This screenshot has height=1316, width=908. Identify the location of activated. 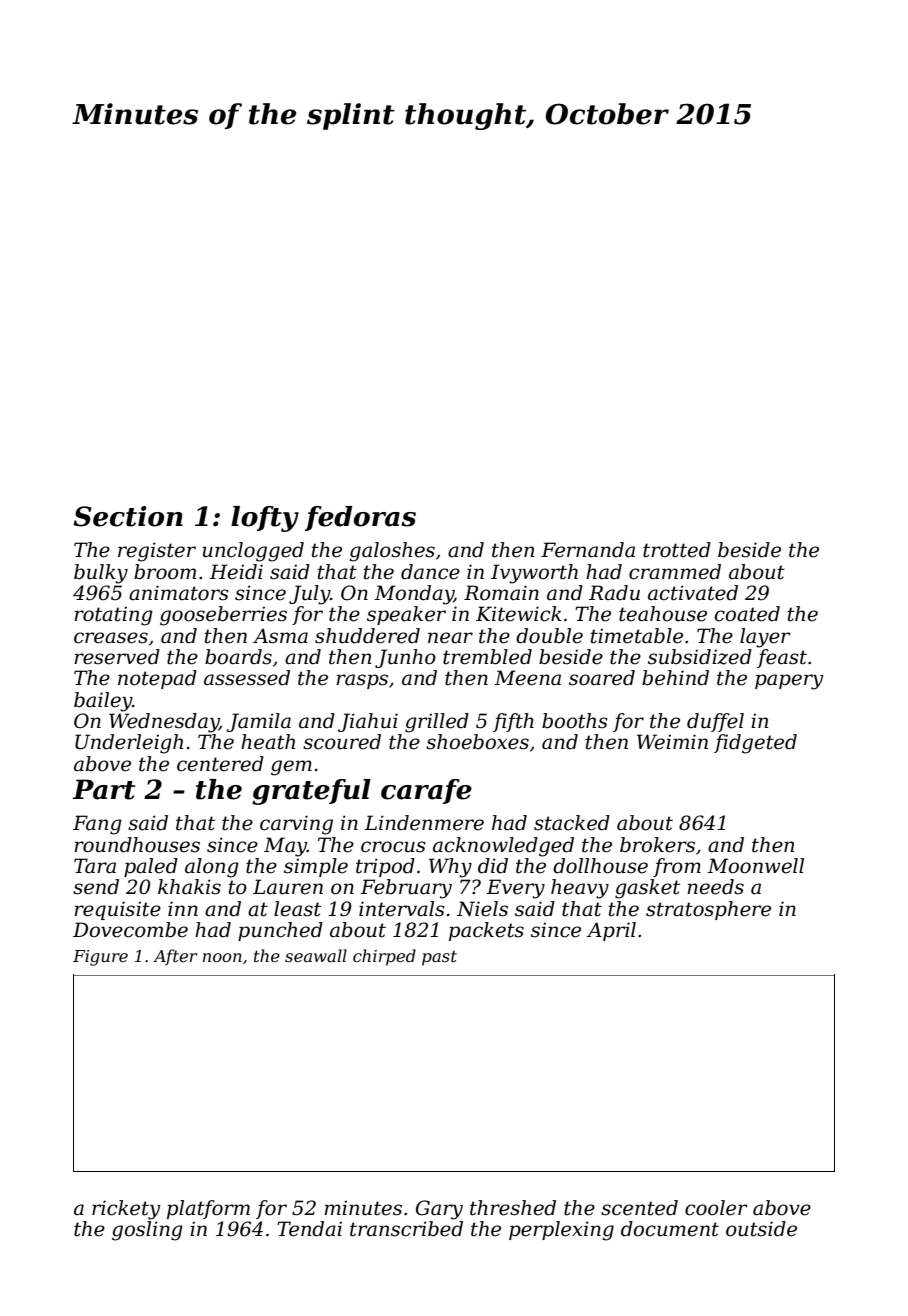
(693, 593).
